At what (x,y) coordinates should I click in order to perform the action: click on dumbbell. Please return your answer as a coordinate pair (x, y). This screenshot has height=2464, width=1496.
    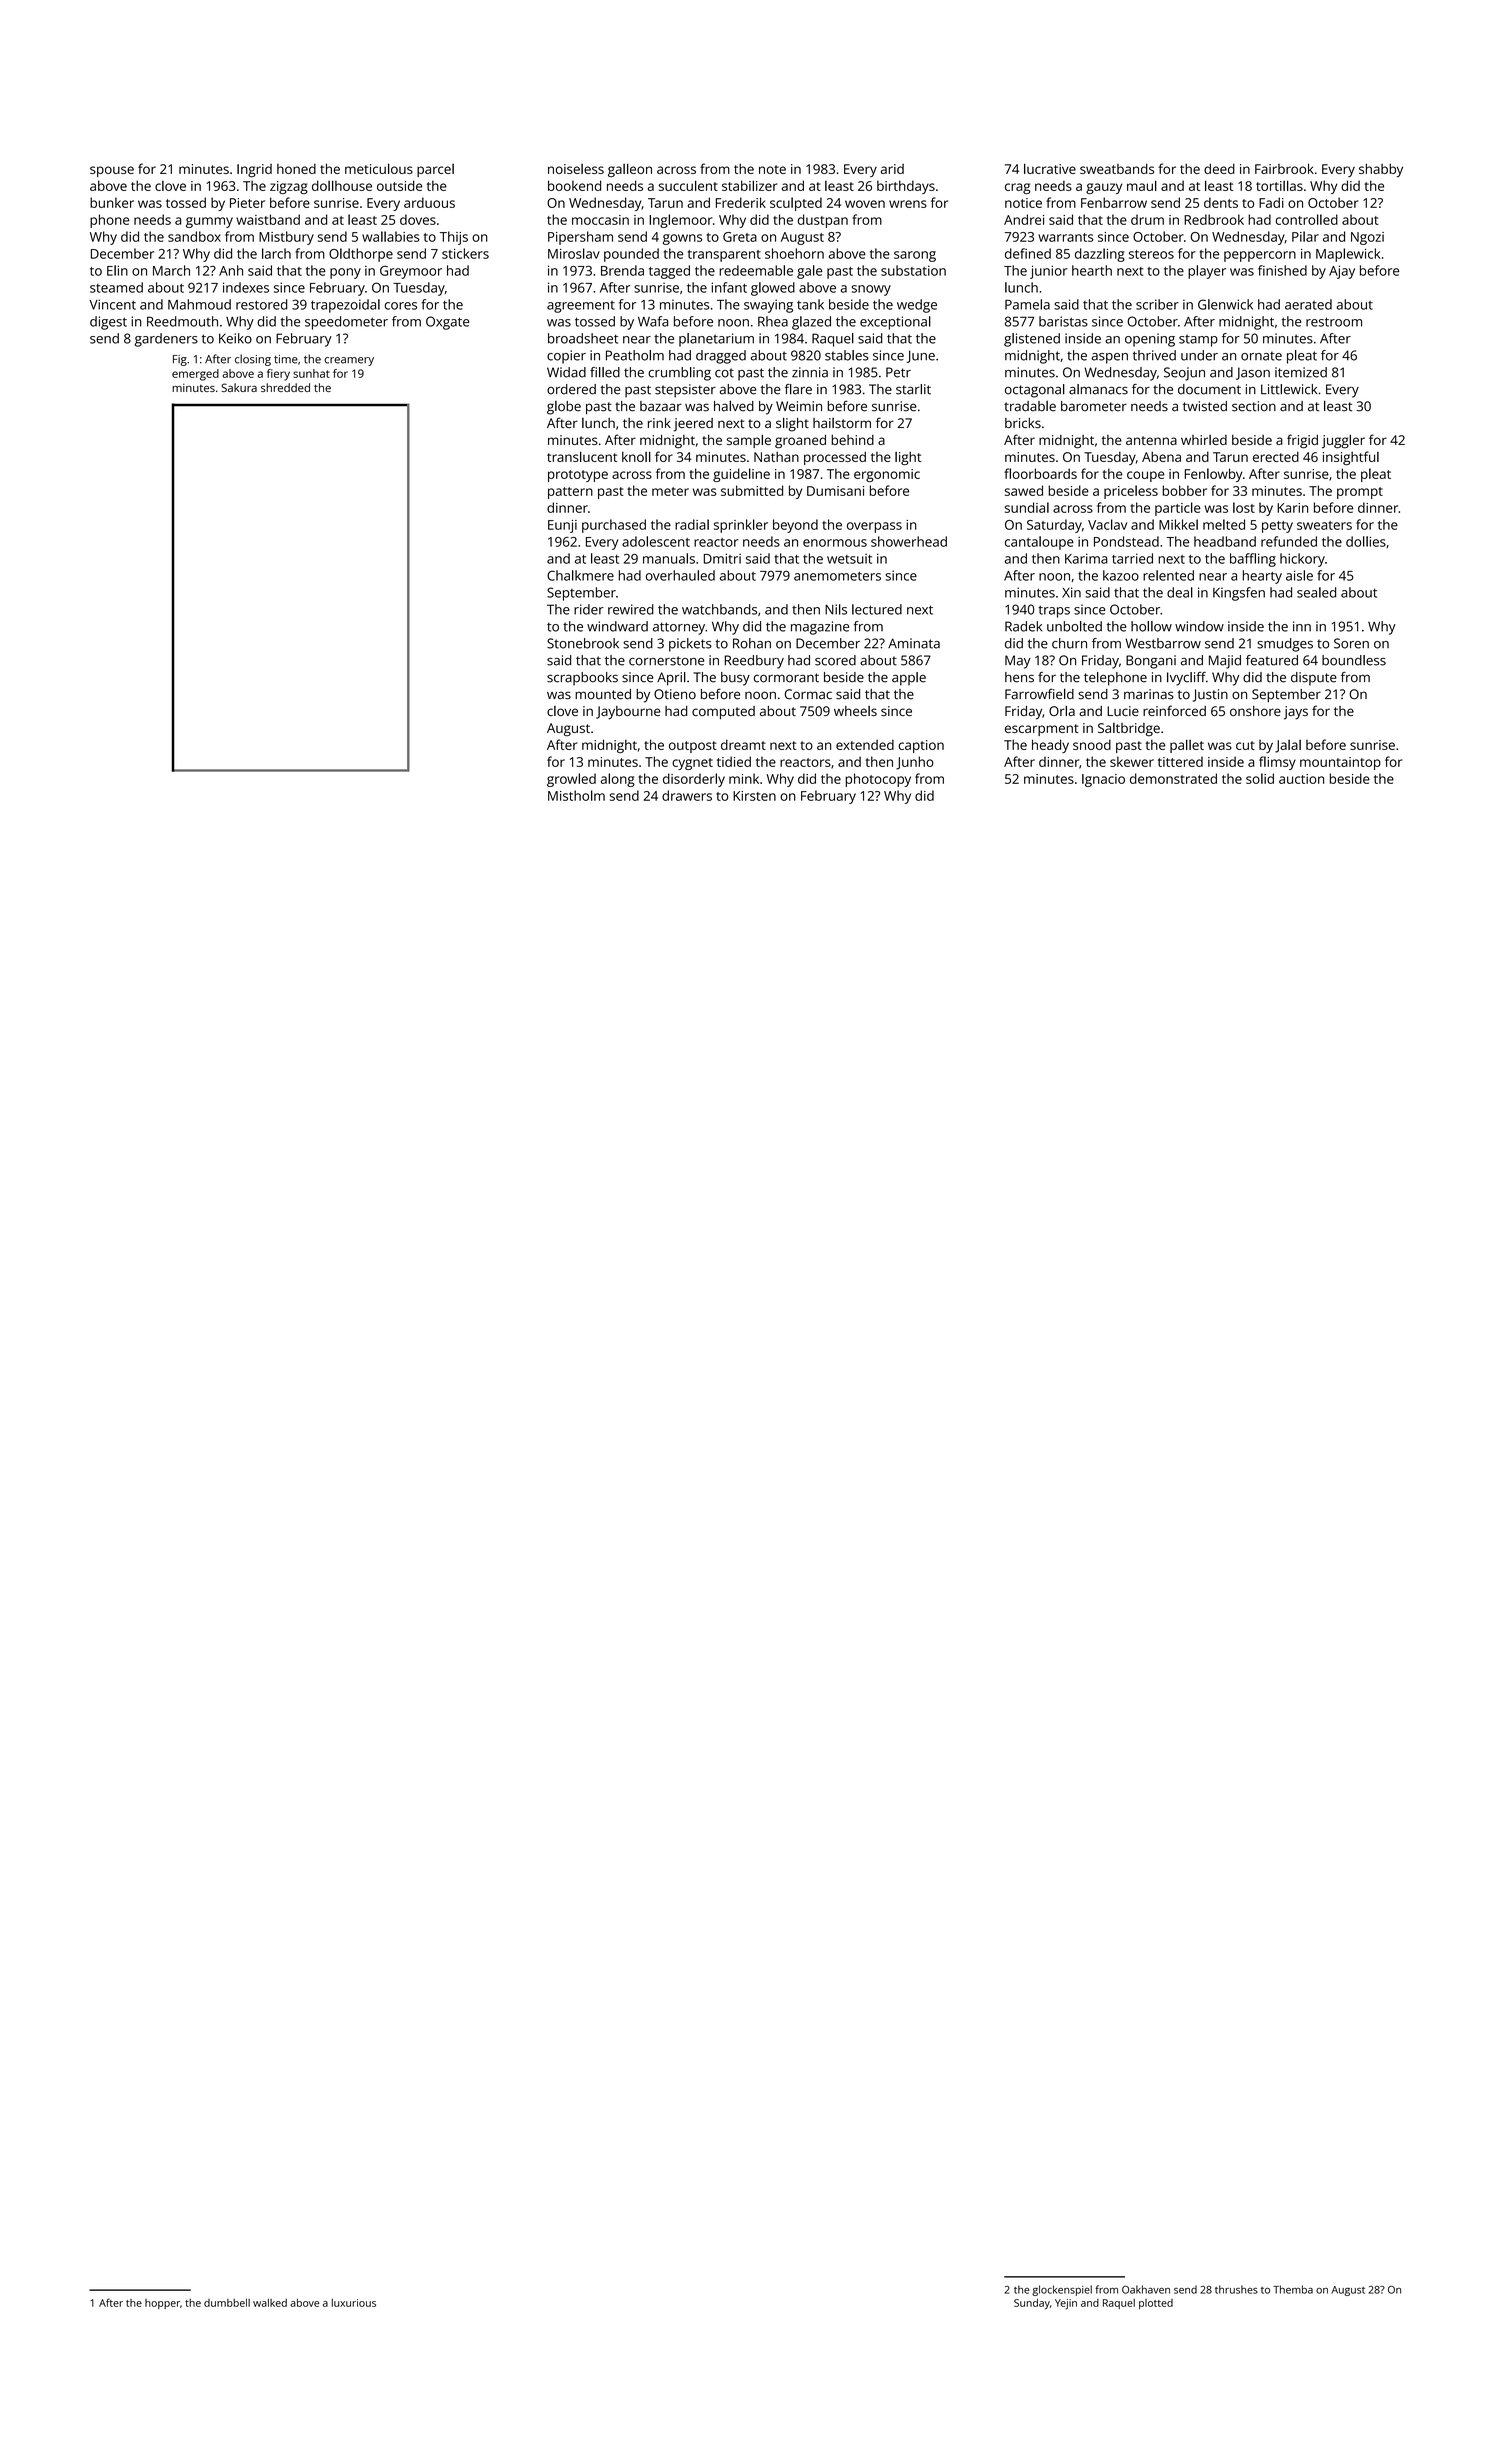
    Looking at the image, I should click on (227, 2303).
